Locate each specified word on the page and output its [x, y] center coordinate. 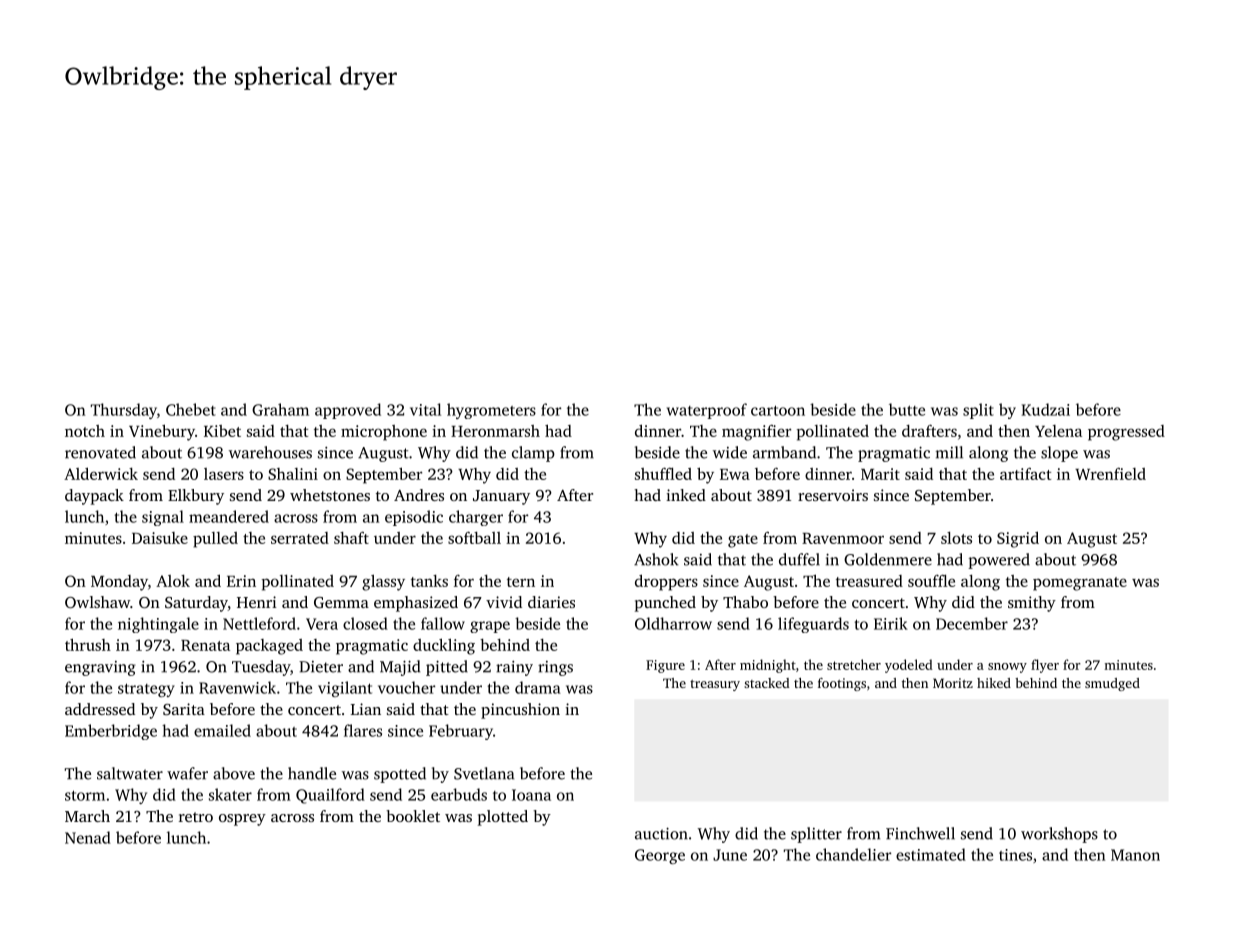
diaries [551, 602]
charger [476, 518]
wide [730, 452]
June [730, 855]
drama [538, 687]
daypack [94, 497]
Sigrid [1018, 539]
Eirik [891, 623]
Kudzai [1046, 409]
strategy [146, 690]
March [87, 816]
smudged [1112, 684]
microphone [384, 433]
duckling [444, 646]
